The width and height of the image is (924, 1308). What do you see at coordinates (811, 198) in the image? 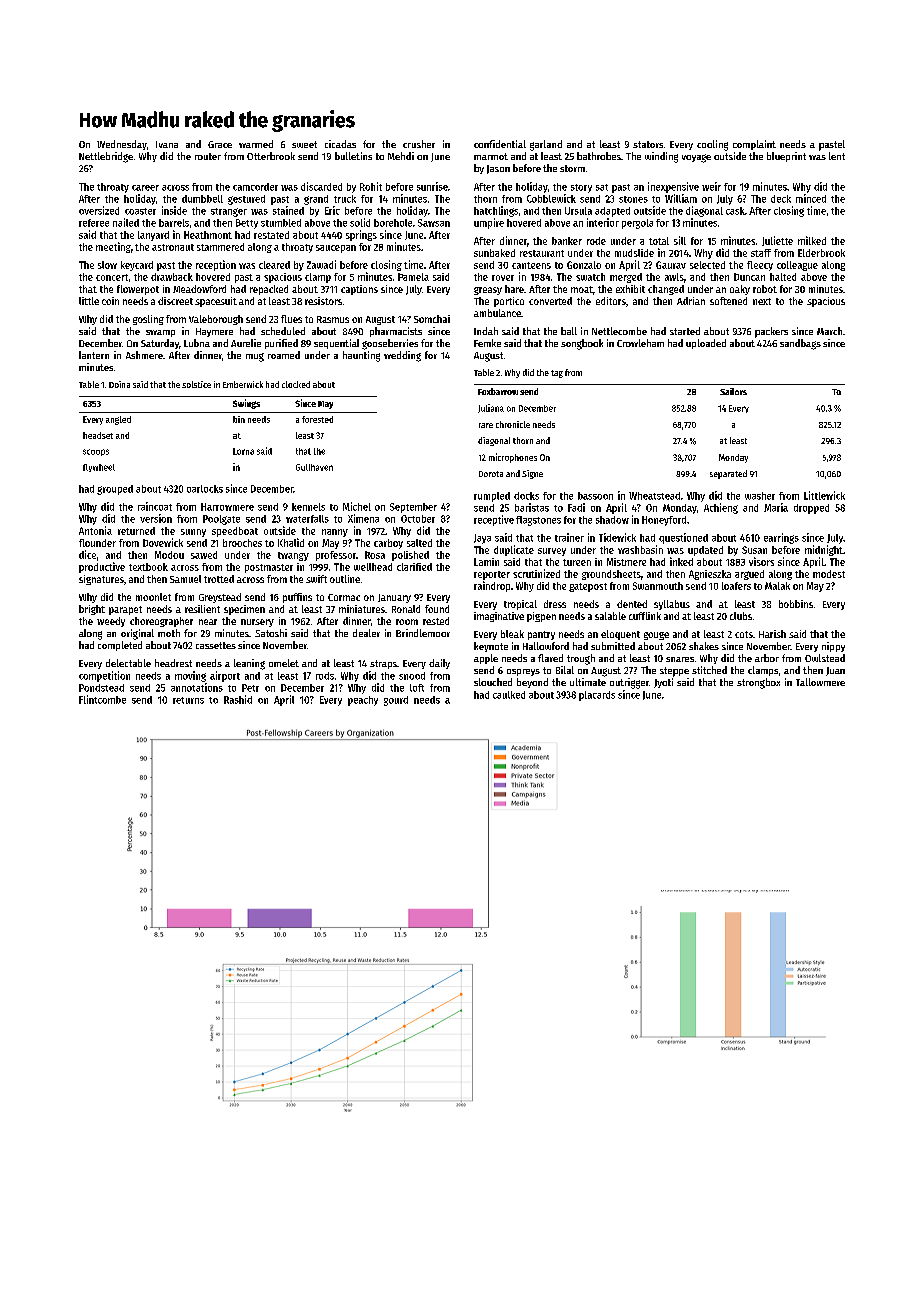
I see `minced` at bounding box center [811, 198].
